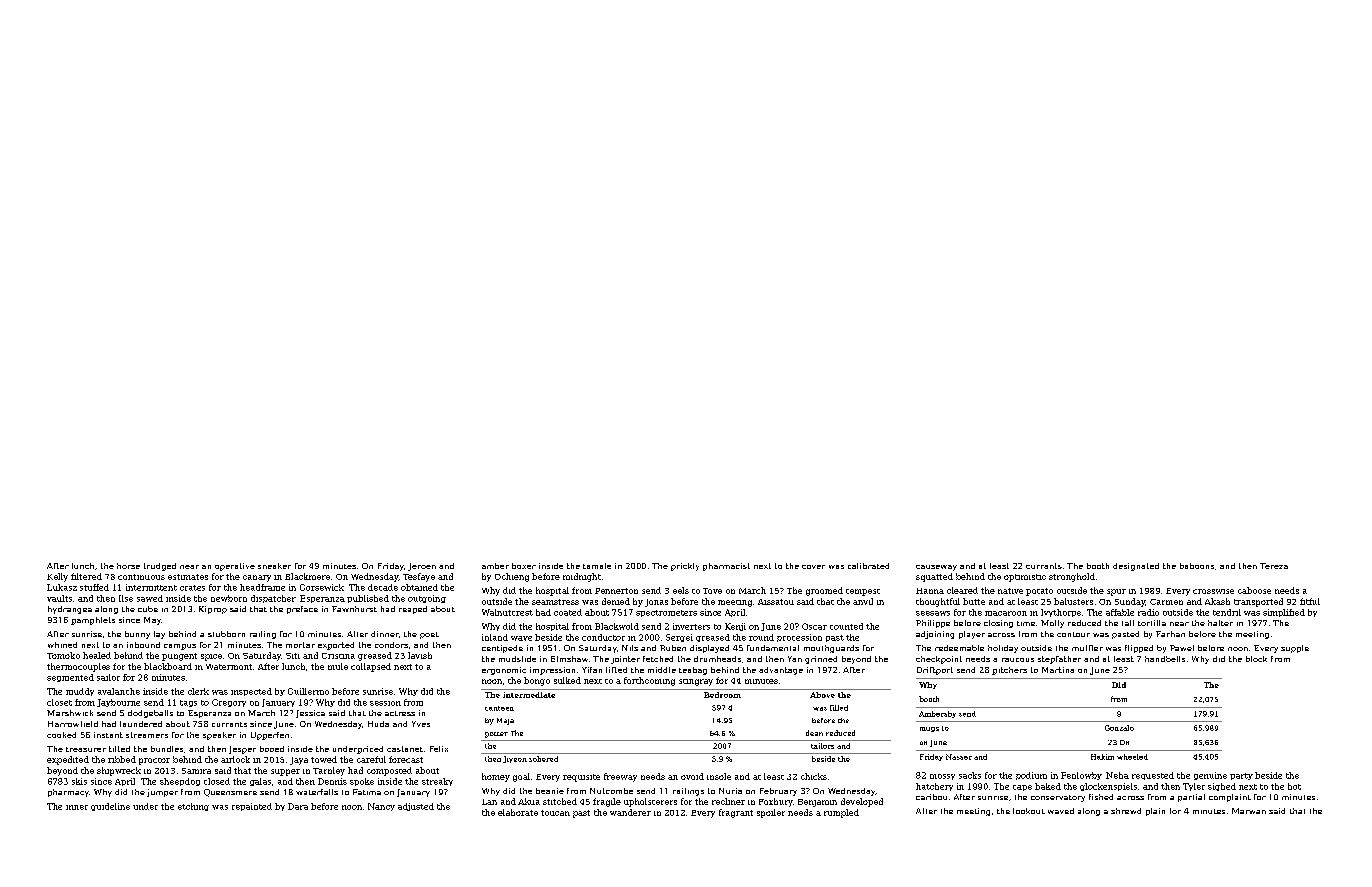 The width and height of the screenshot is (1372, 887). What do you see at coordinates (1010, 591) in the screenshot?
I see `native` at bounding box center [1010, 591].
